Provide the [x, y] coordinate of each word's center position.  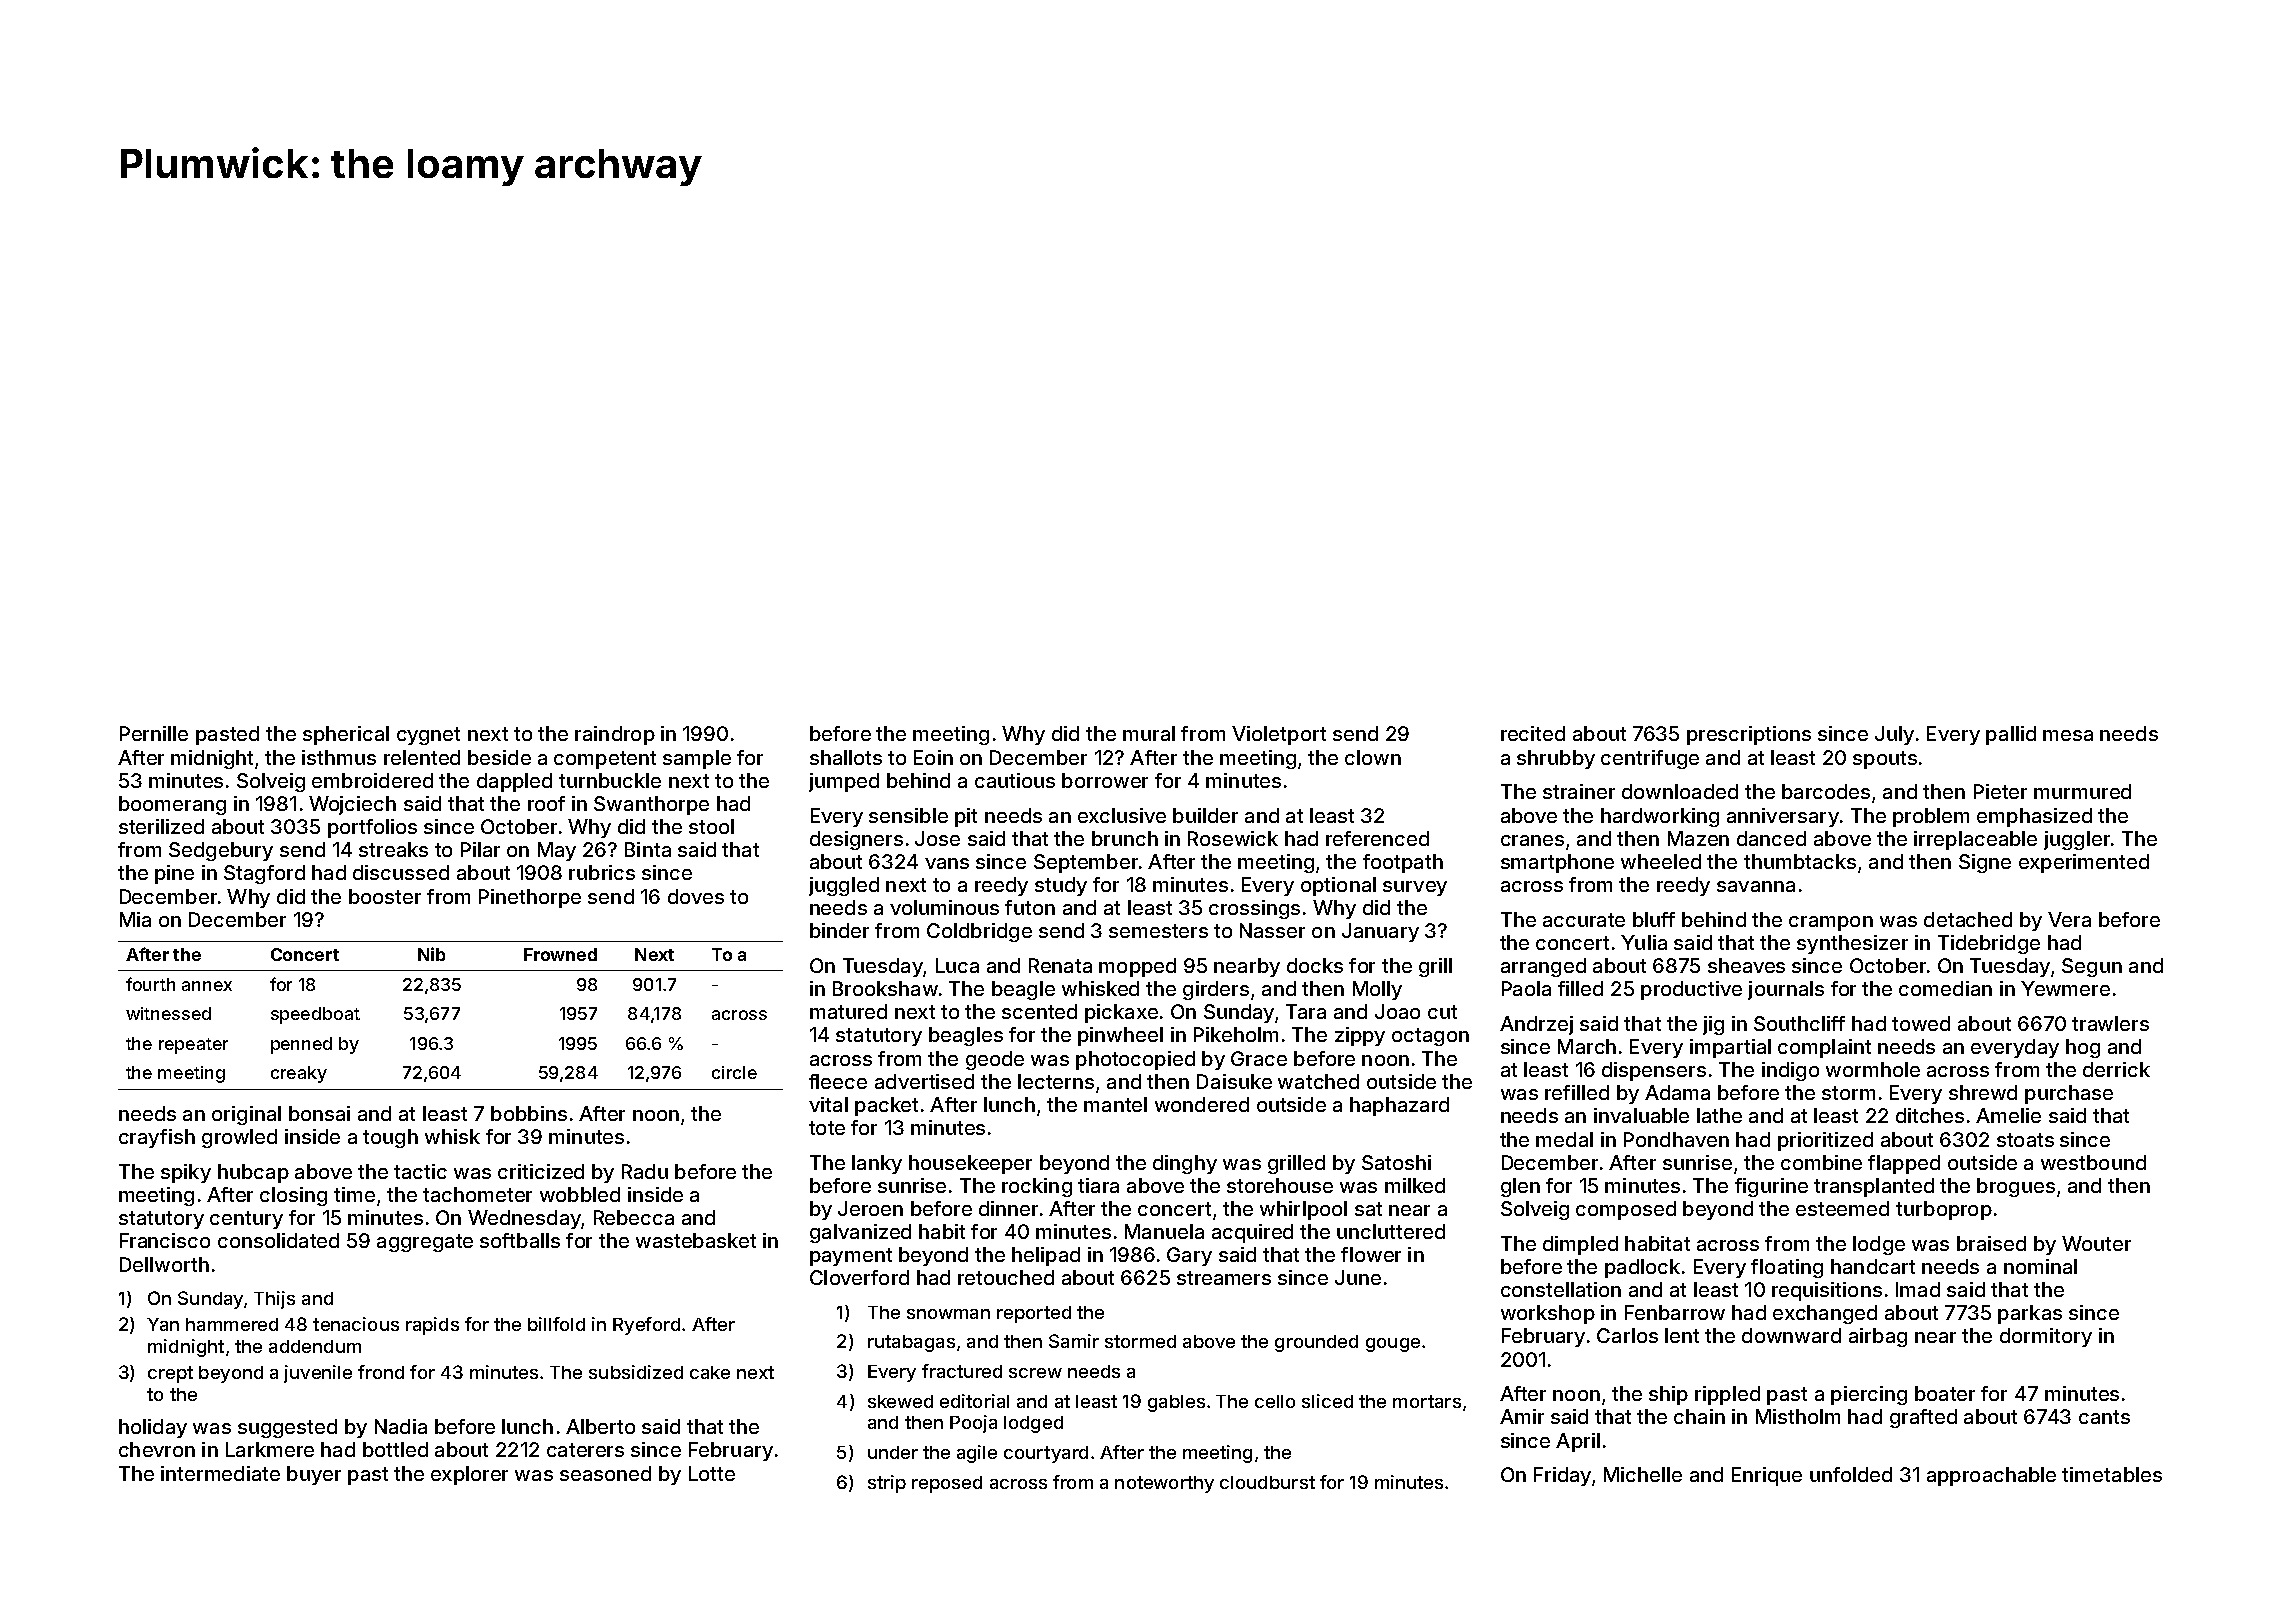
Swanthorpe [651, 805]
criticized [541, 1171]
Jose [937, 838]
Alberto [600, 1426]
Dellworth [164, 1264]
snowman [948, 1314]
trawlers [2110, 1023]
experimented [2084, 863]
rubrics [602, 872]
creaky [299, 1074]
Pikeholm [1236, 1034]
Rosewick [1233, 838]
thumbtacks [1800, 861]
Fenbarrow [1675, 1312]
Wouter [2096, 1243]
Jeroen [870, 1208]
